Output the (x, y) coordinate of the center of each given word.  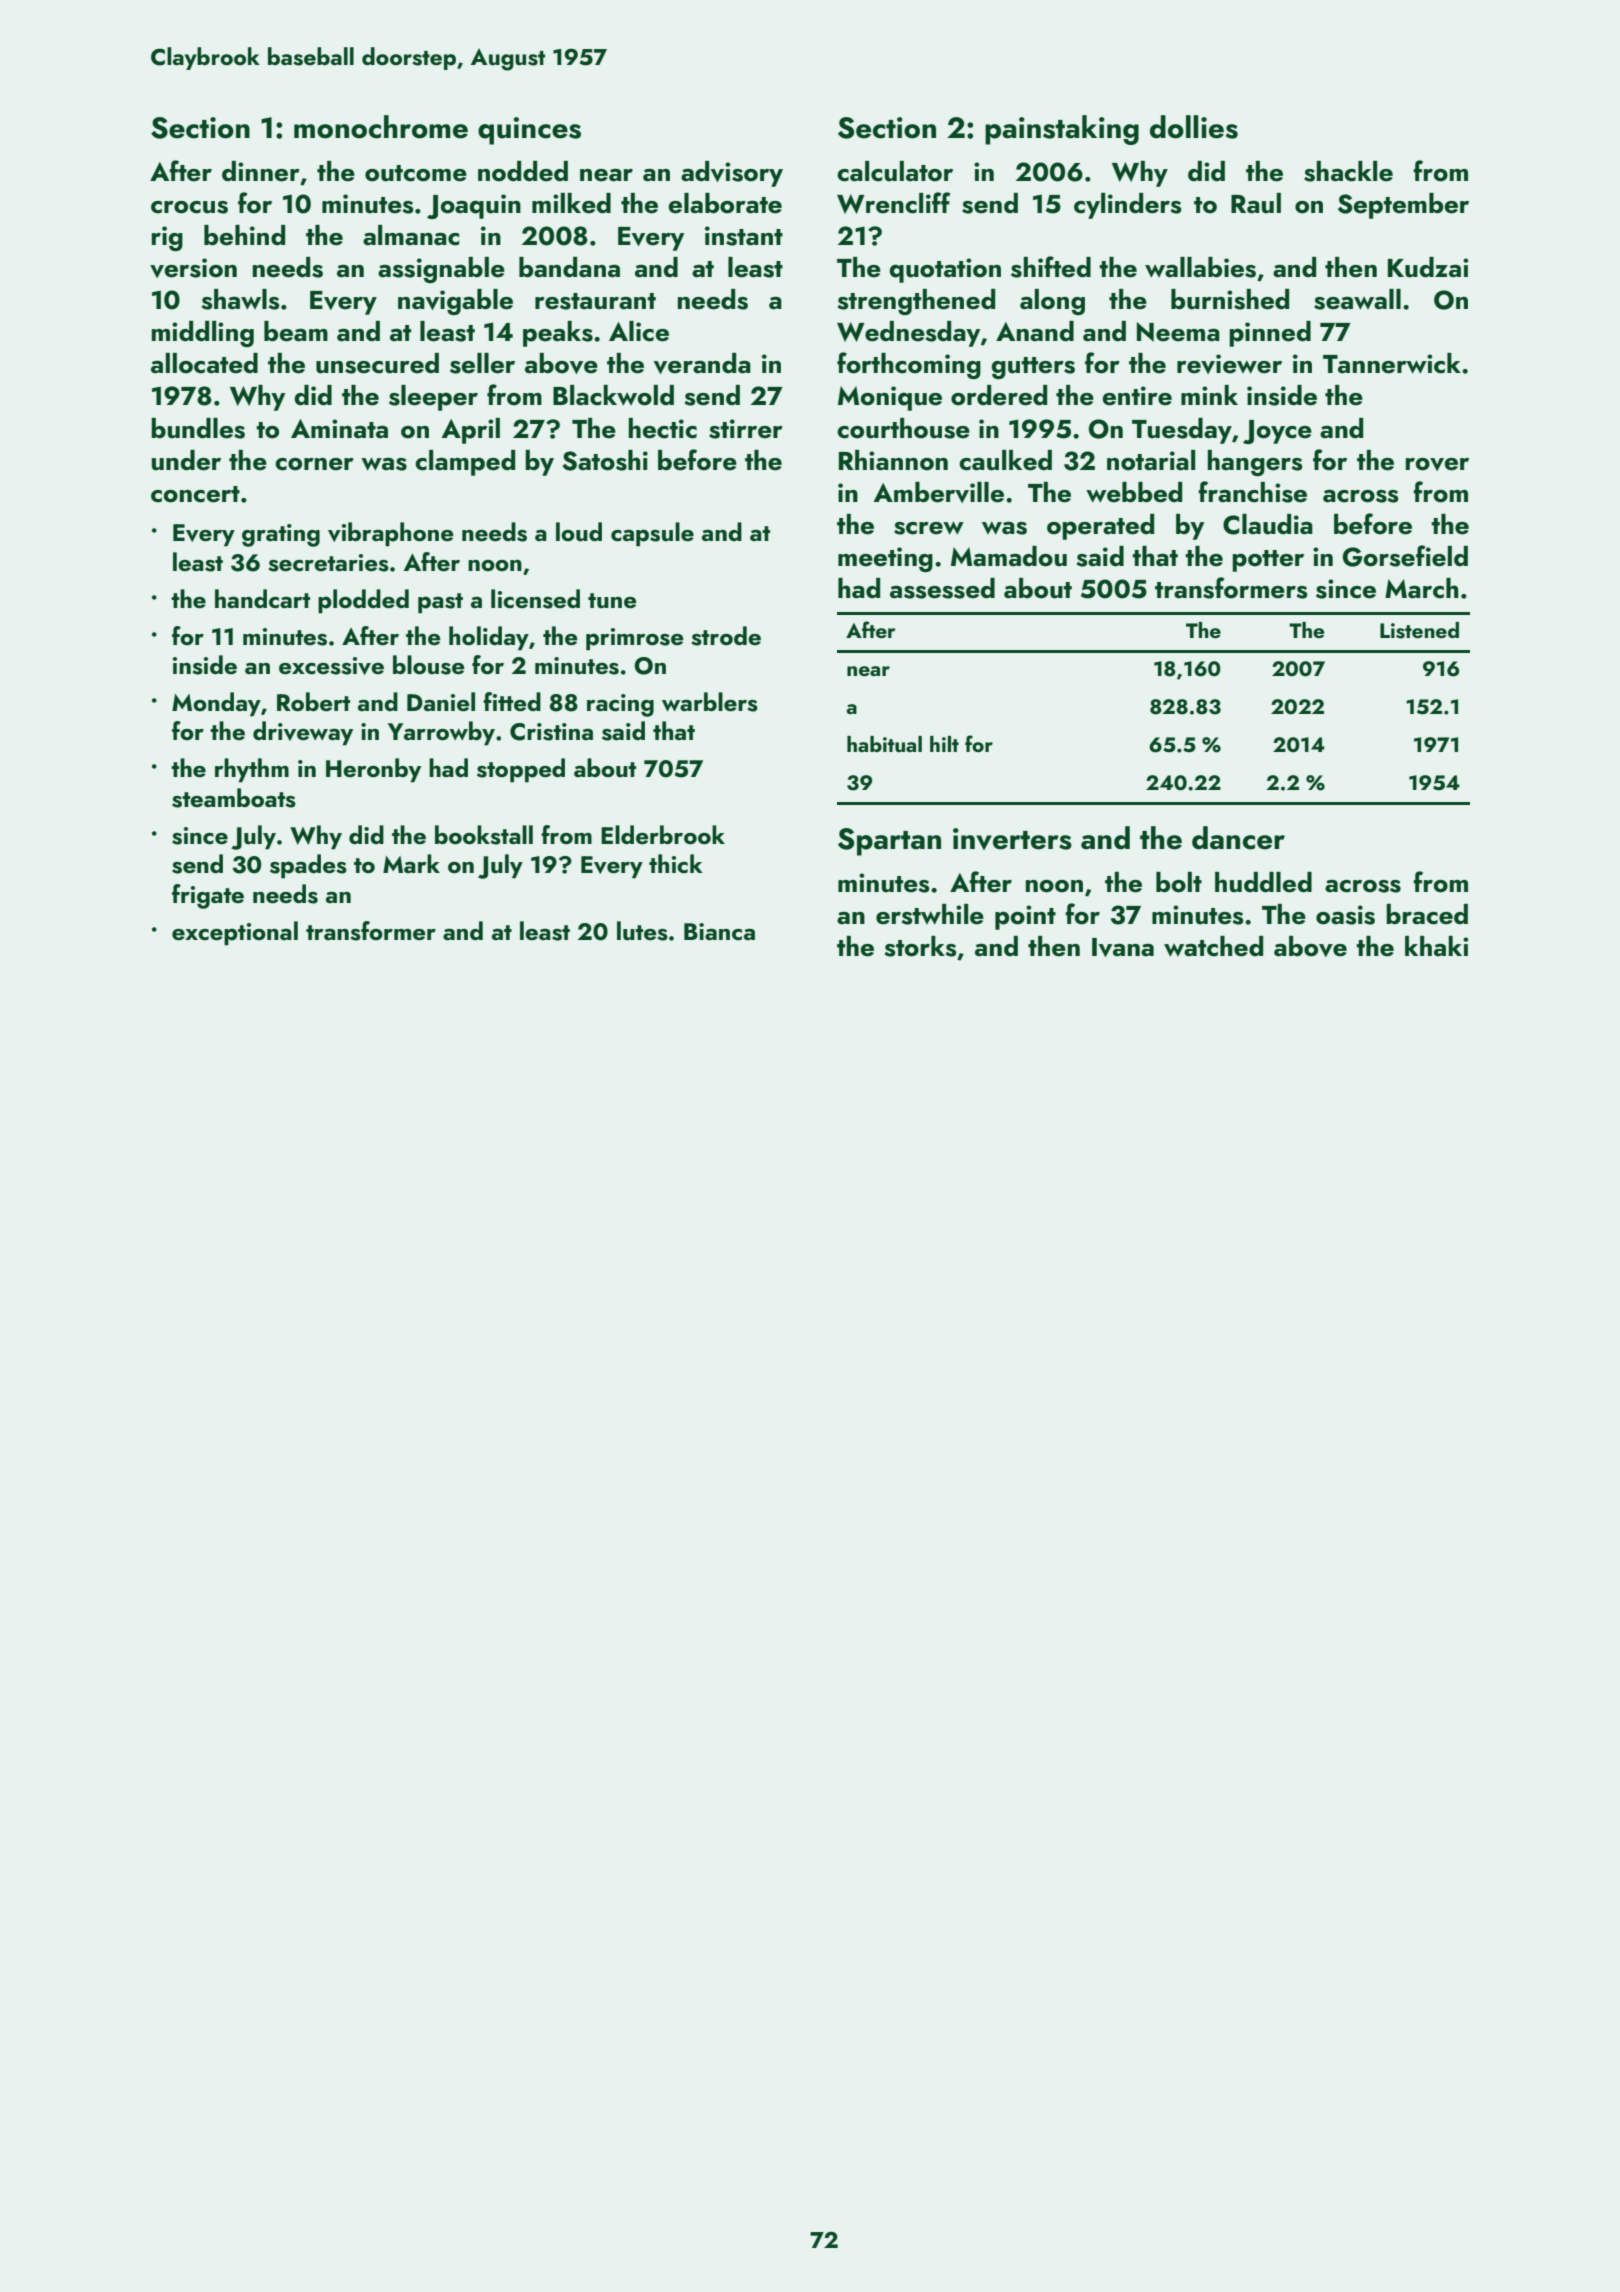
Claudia (1268, 524)
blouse (429, 665)
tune (612, 601)
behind (244, 235)
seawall (1357, 299)
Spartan (889, 842)
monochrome (381, 127)
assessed (942, 588)
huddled (1263, 882)
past (440, 603)
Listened (1419, 630)
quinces (529, 131)
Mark (411, 863)
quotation (945, 270)
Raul (1256, 203)
